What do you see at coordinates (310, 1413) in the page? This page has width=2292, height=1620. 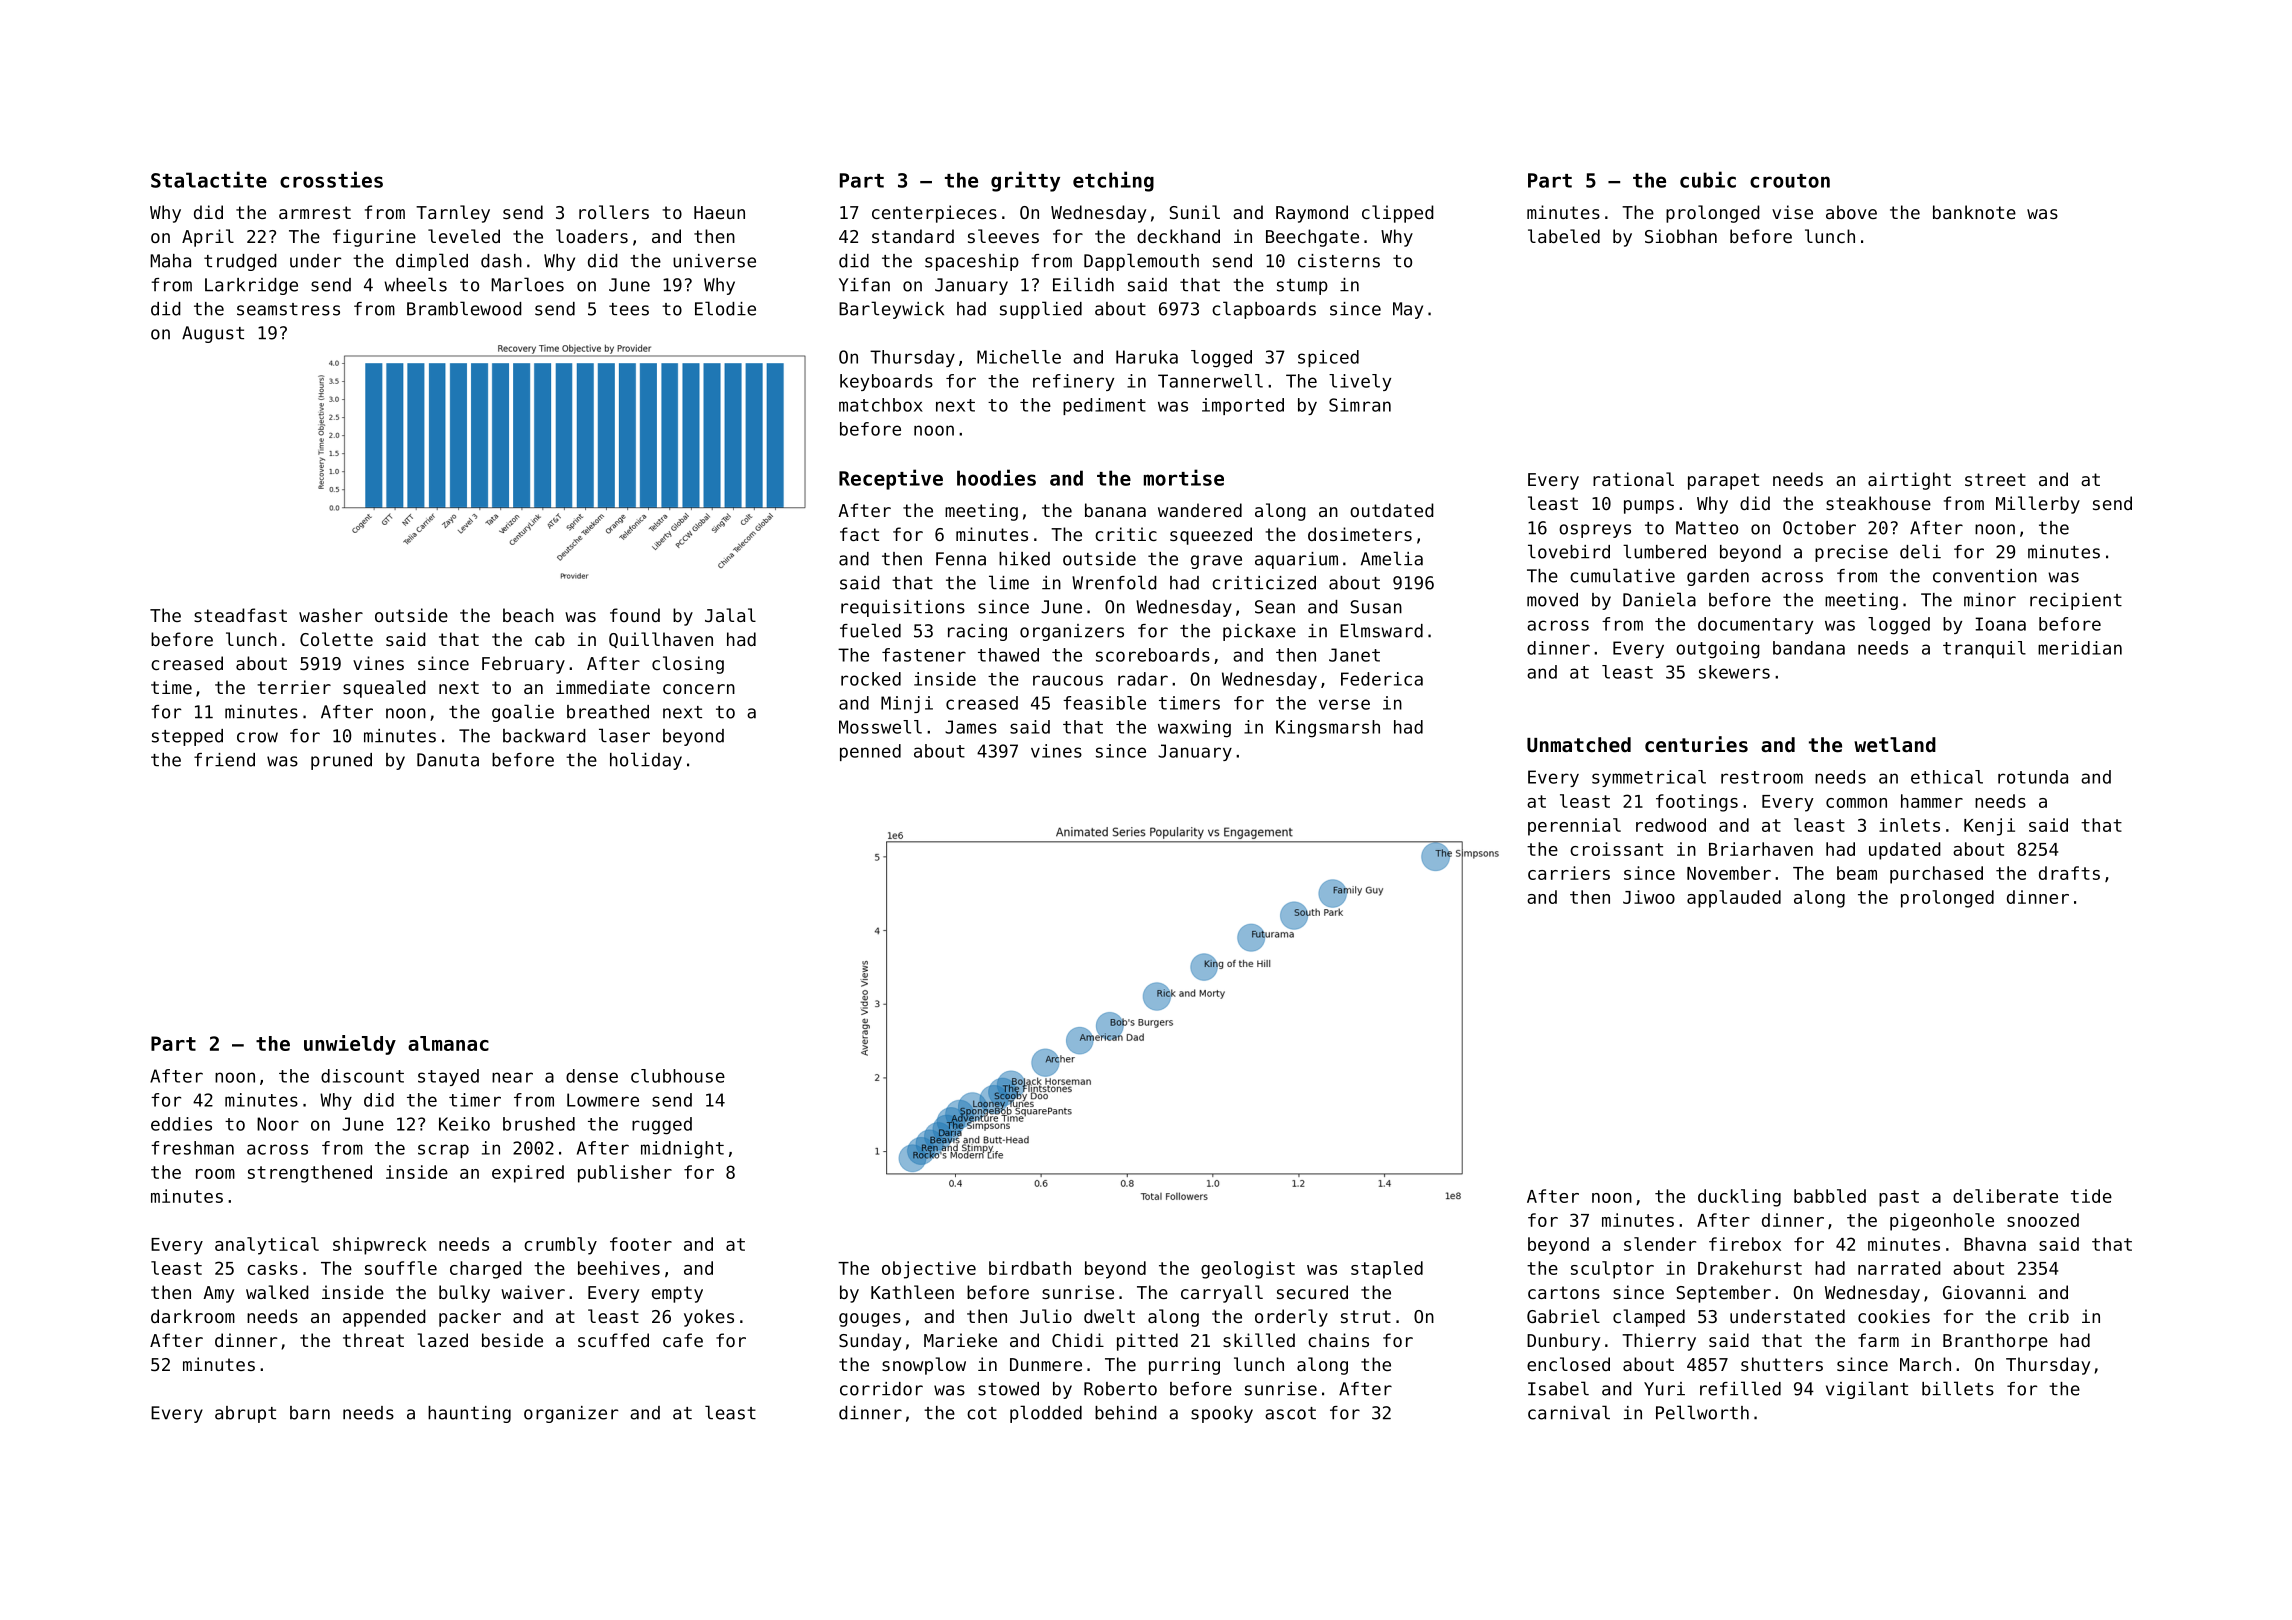 I see `barn` at bounding box center [310, 1413].
